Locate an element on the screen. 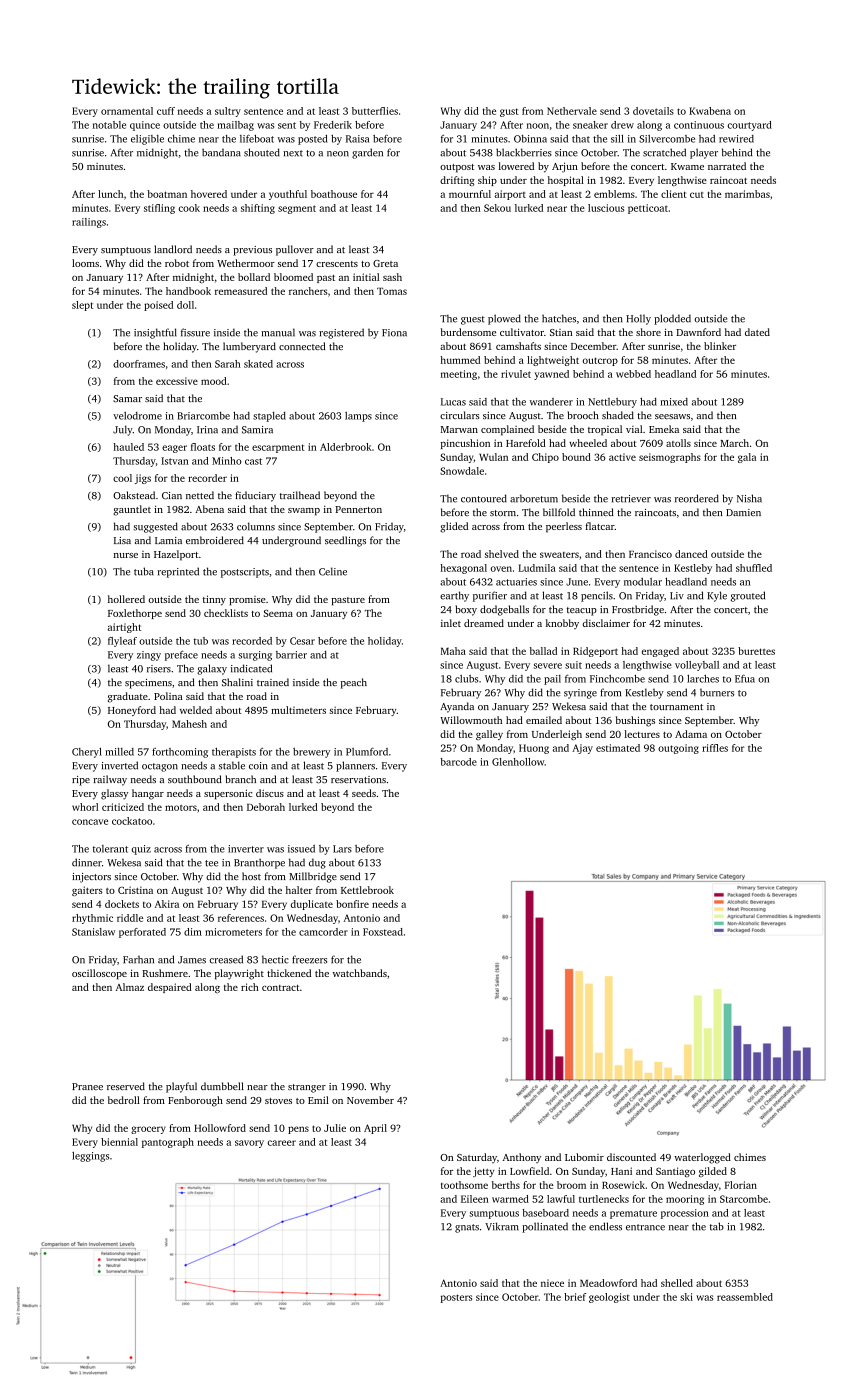 This screenshot has width=849, height=1400. riffles is located at coordinates (715, 748).
